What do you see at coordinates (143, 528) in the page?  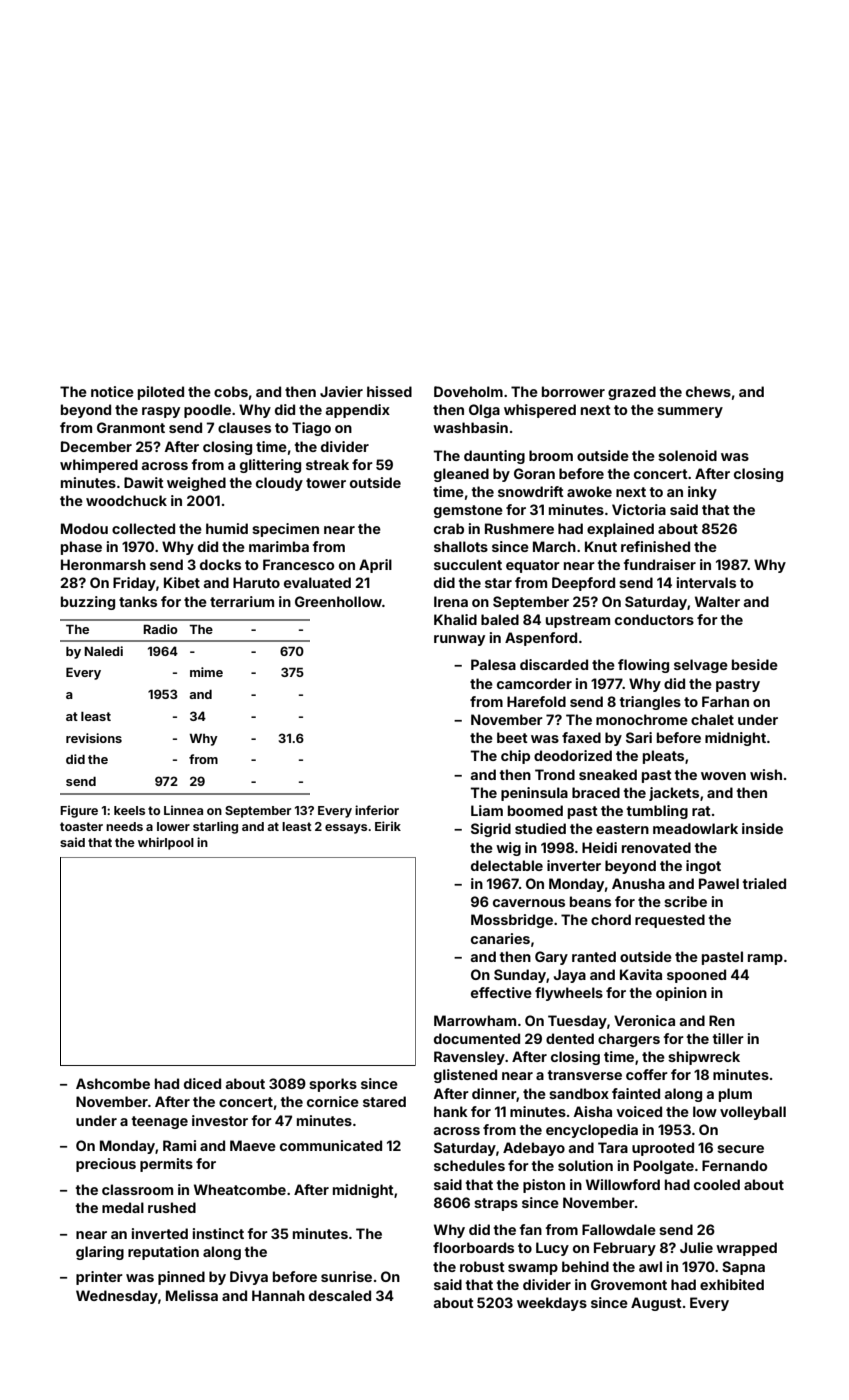 I see `collected` at bounding box center [143, 528].
